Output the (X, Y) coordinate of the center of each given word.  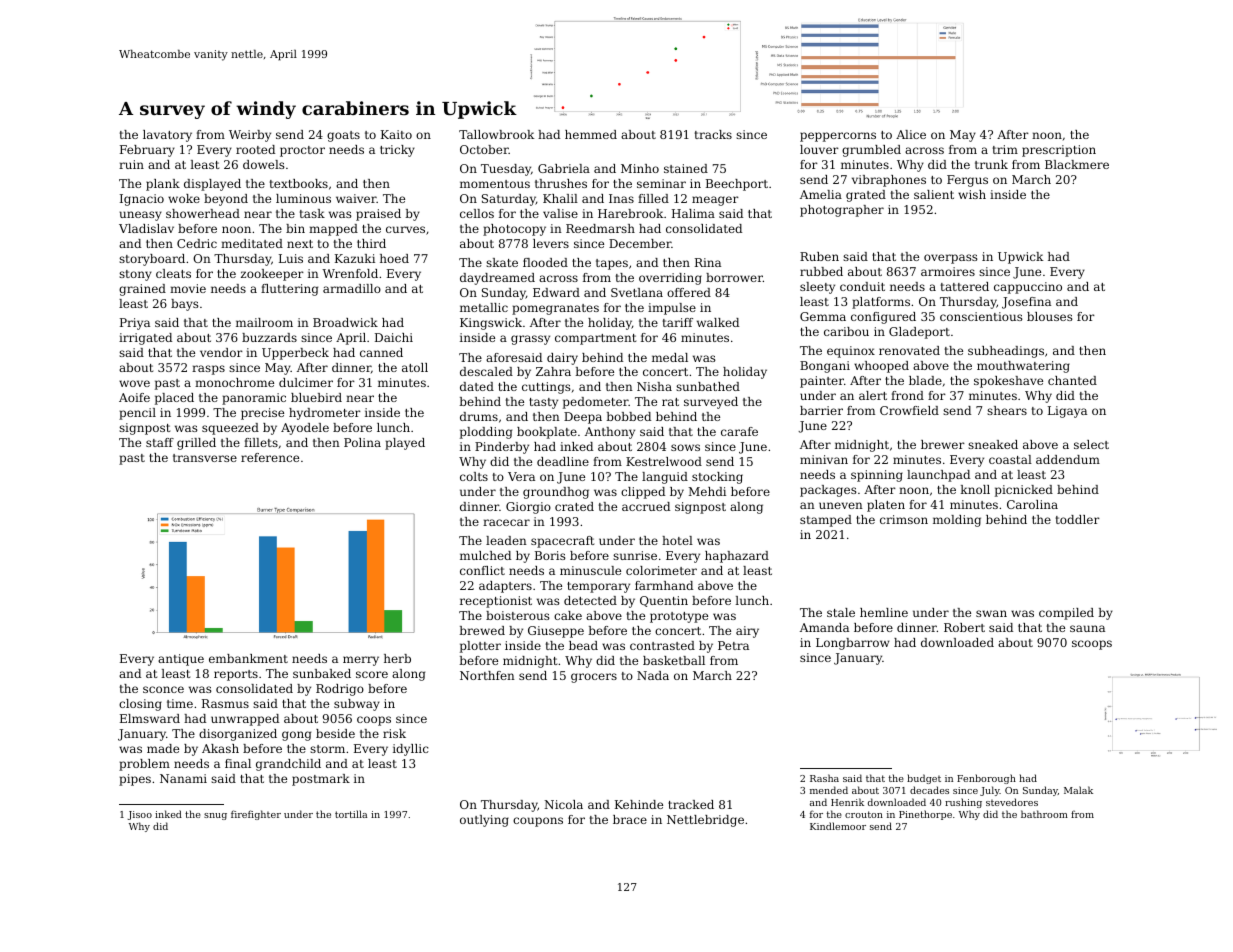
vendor (221, 352)
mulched (485, 555)
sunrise (635, 555)
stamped (826, 521)
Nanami (183, 778)
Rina (708, 262)
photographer (842, 211)
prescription (1059, 151)
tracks (713, 134)
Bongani (825, 367)
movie (188, 288)
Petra (733, 645)
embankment (248, 658)
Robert (964, 627)
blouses (1050, 316)
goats (343, 136)
